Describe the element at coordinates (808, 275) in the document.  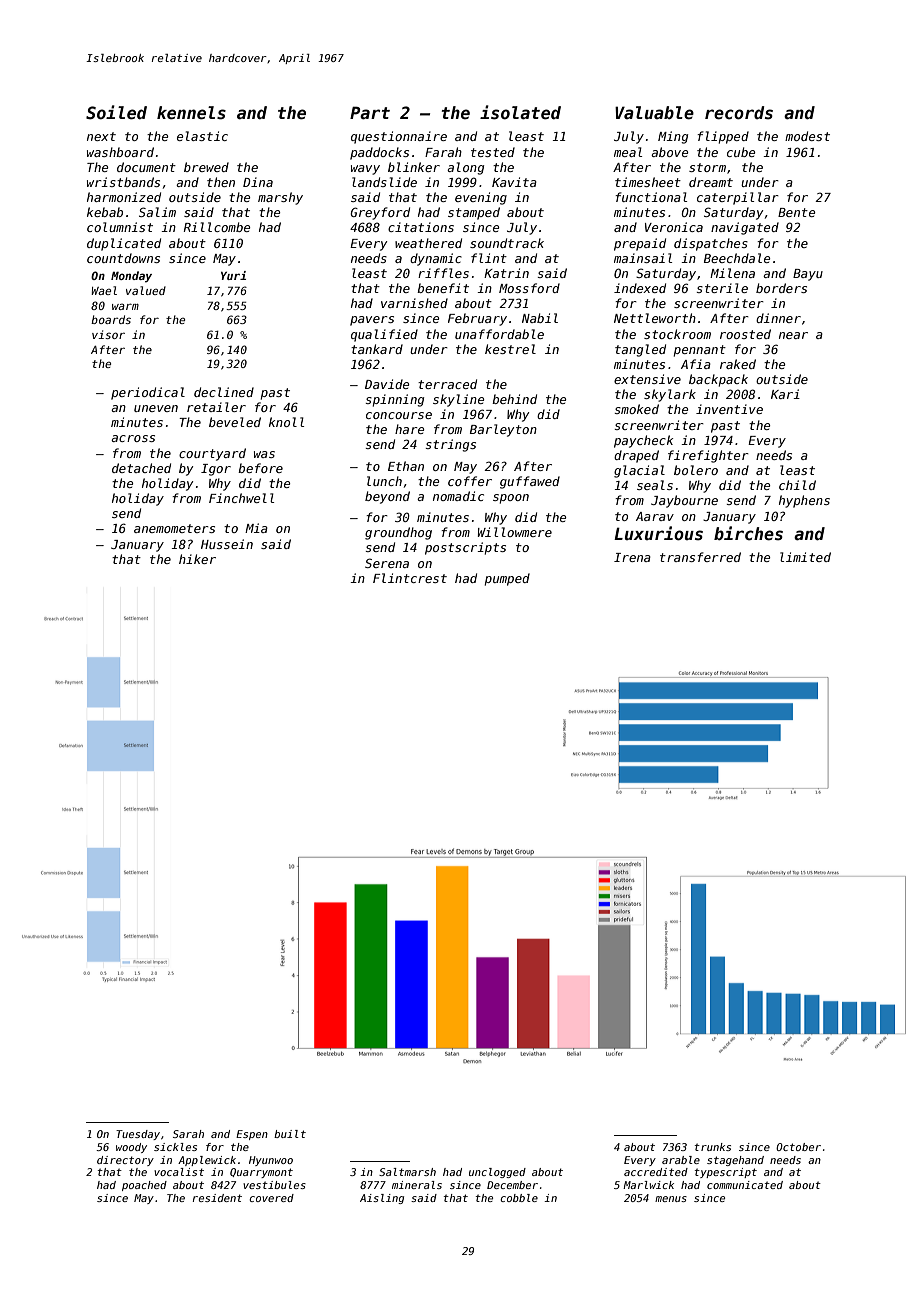
I see `Bayu` at that location.
